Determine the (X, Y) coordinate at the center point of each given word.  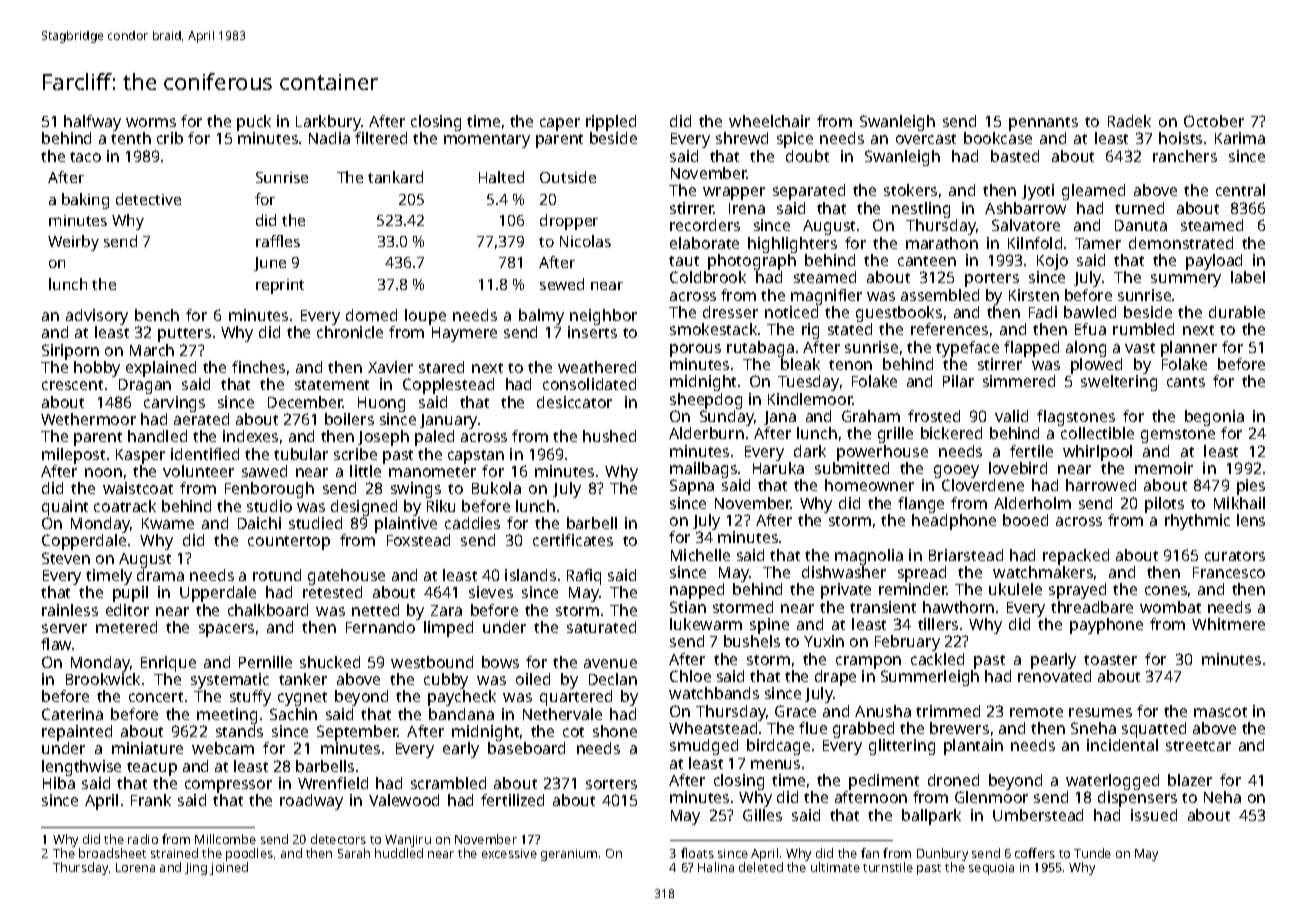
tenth (131, 138)
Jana (780, 418)
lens (1251, 520)
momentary (487, 141)
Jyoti (1038, 192)
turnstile (888, 867)
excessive (509, 853)
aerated (201, 419)
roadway (311, 802)
